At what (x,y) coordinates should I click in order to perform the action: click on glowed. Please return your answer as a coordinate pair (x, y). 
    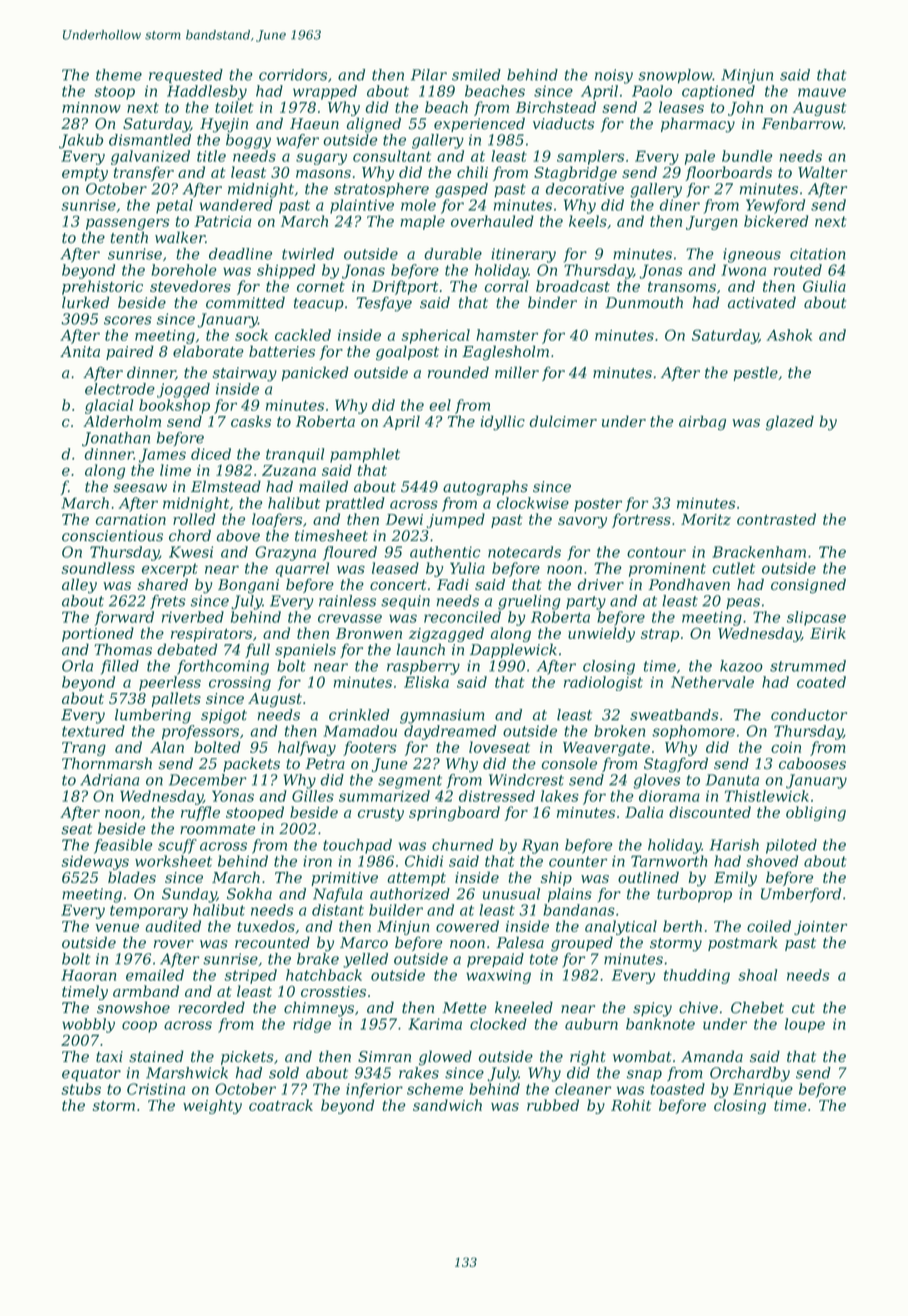
    Looking at the image, I should click on (445, 1058).
